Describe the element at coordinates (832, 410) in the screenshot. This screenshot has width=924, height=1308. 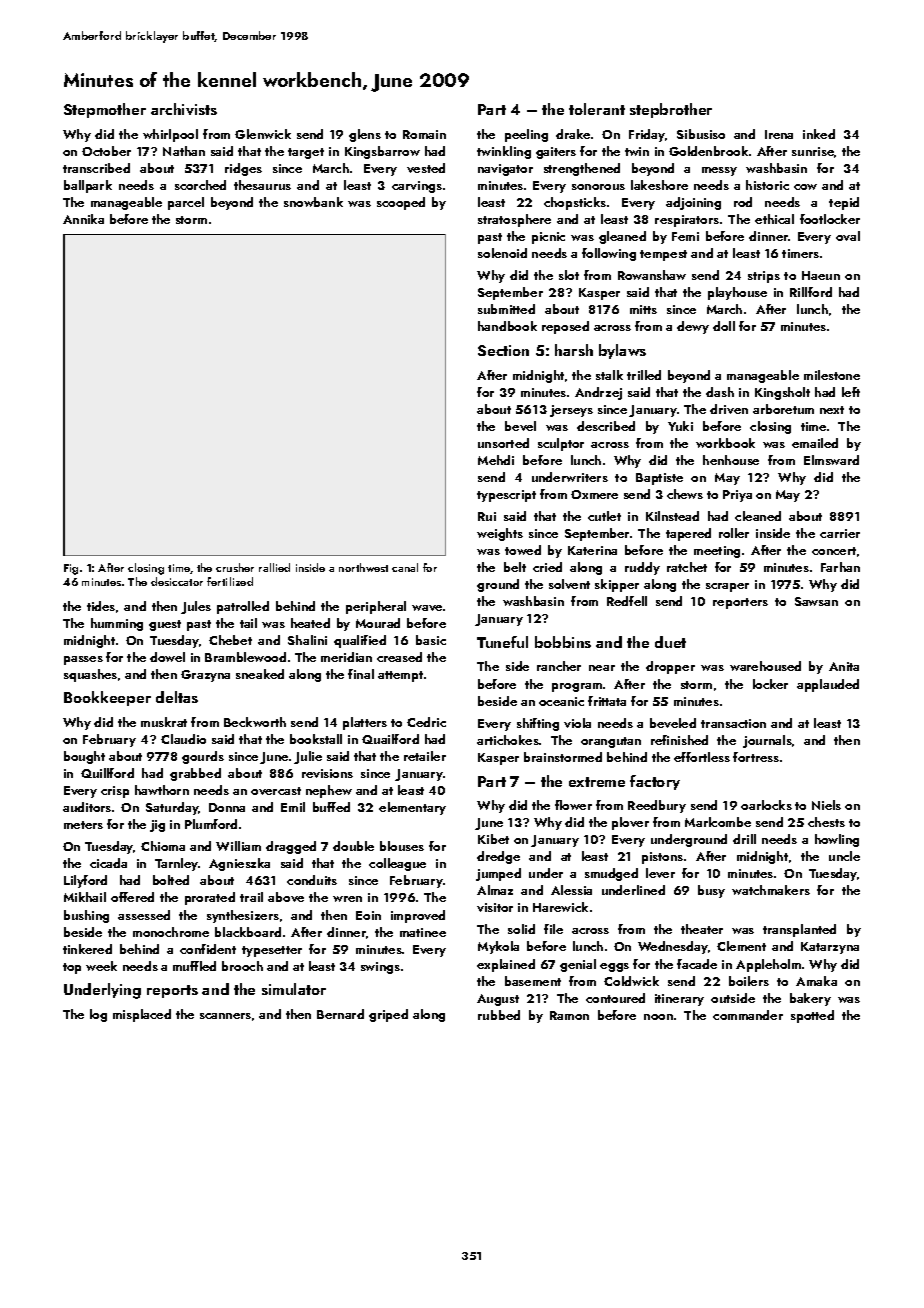
I see `next` at that location.
